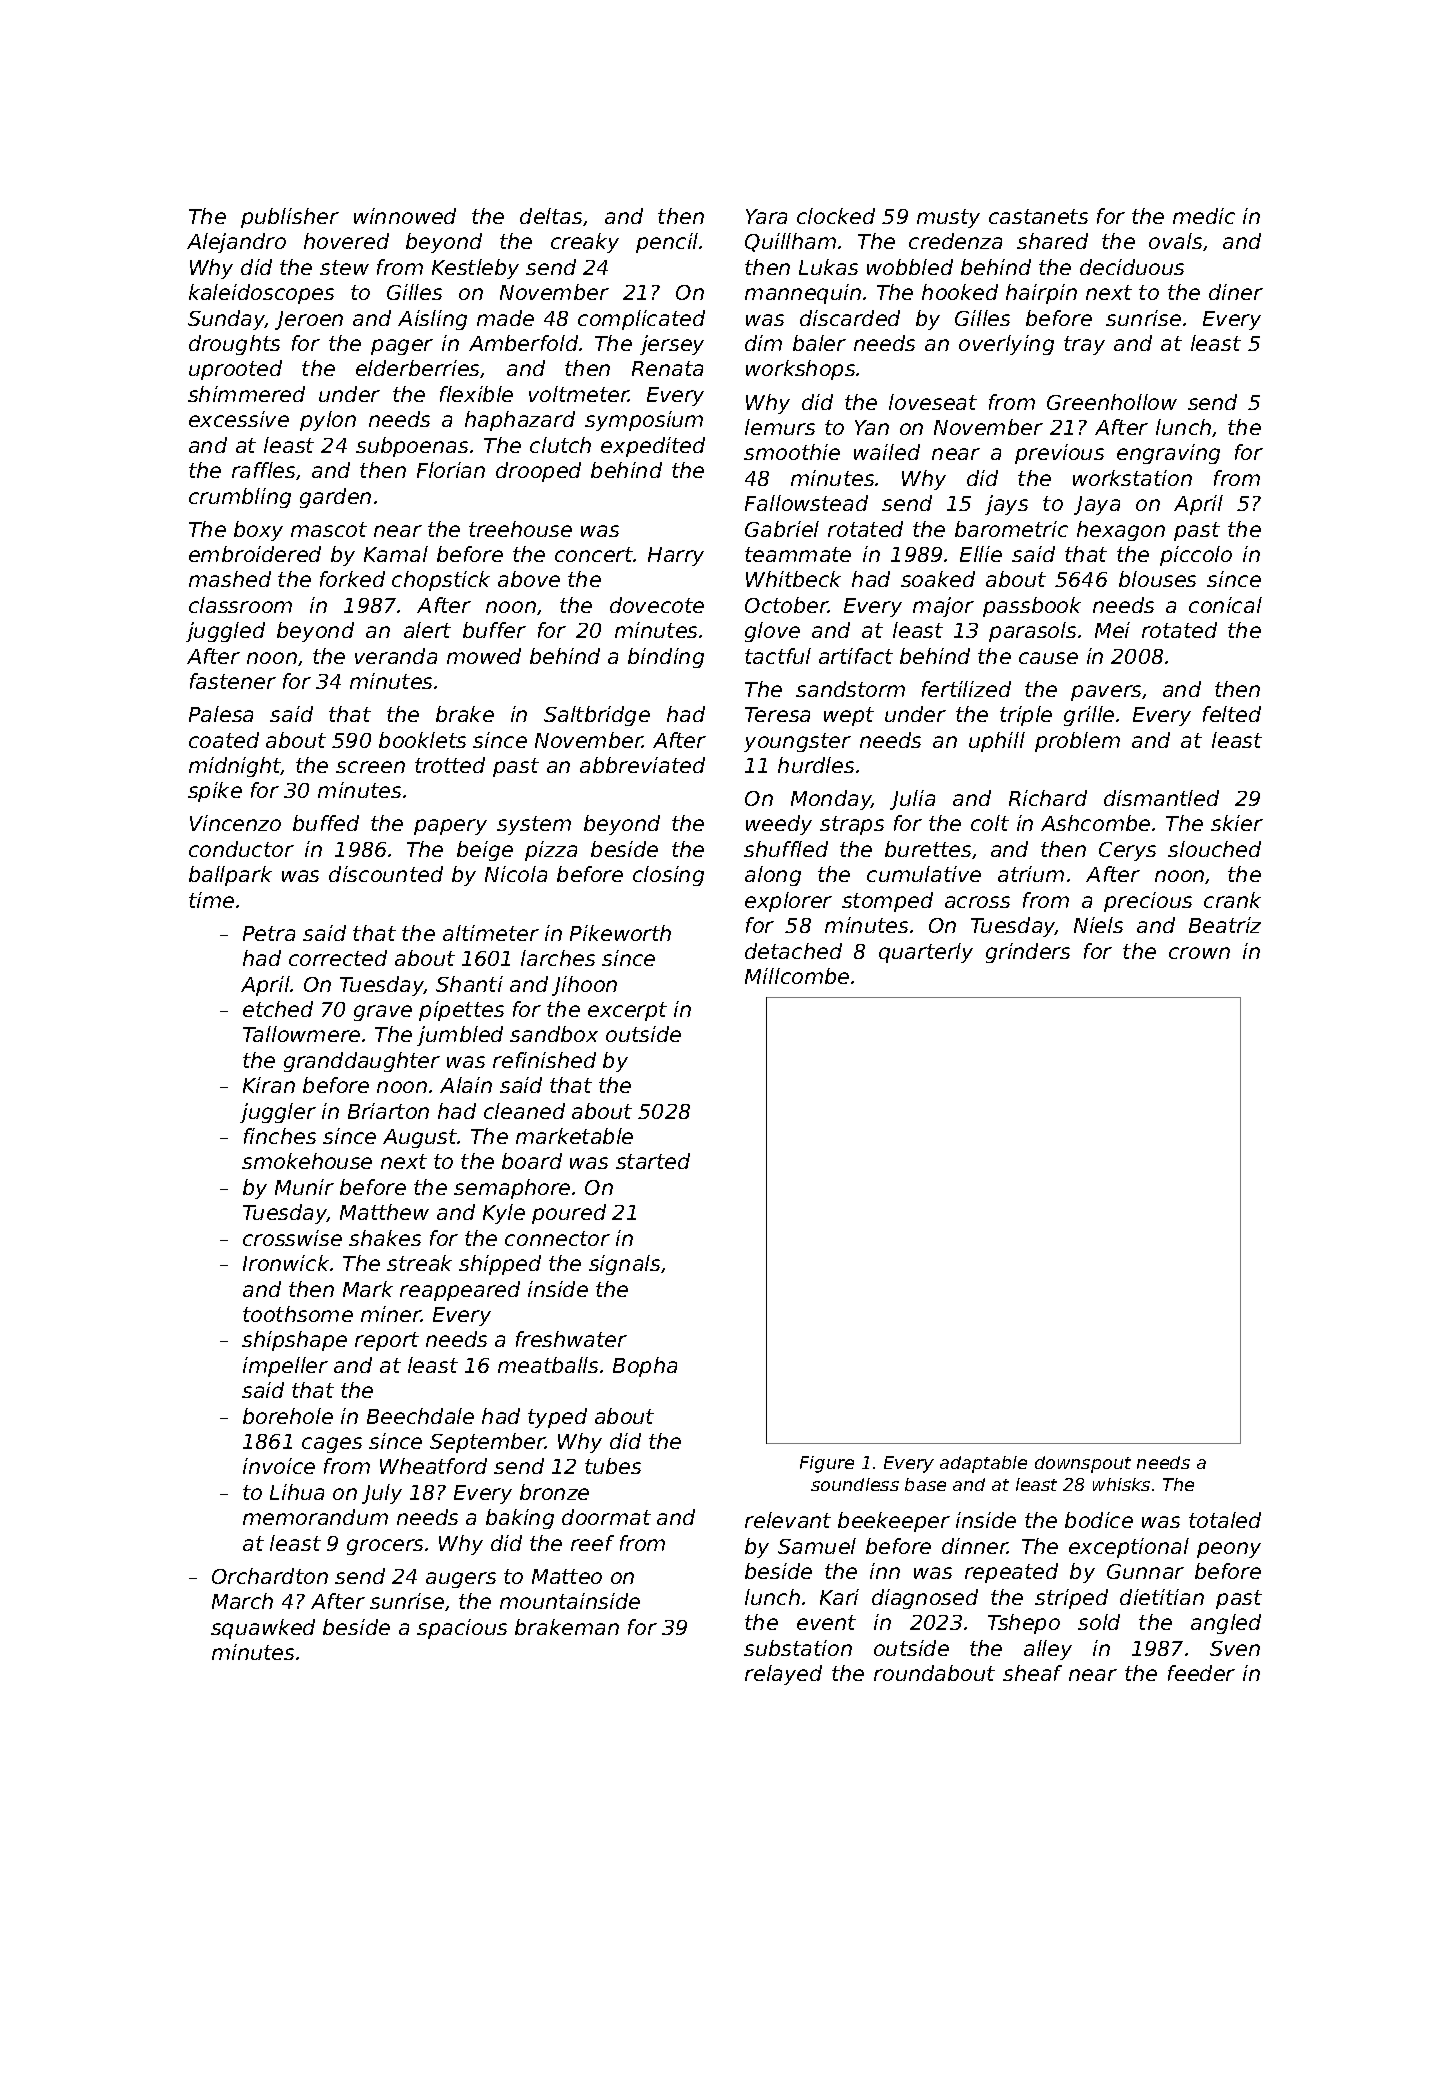 Image resolution: width=1450 pixels, height=2100 pixels. I want to click on peony, so click(1229, 1550).
